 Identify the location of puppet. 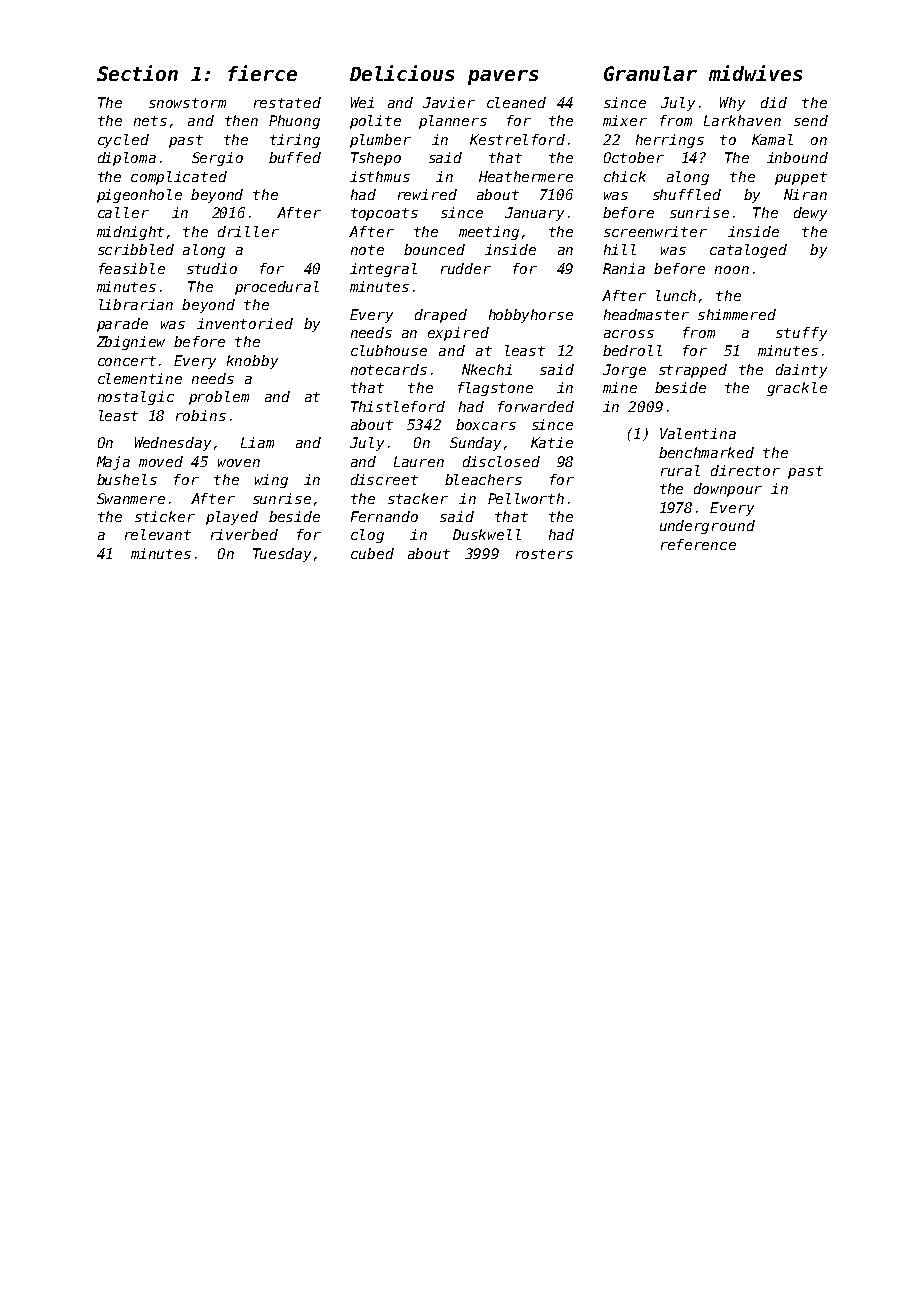
(801, 178).
